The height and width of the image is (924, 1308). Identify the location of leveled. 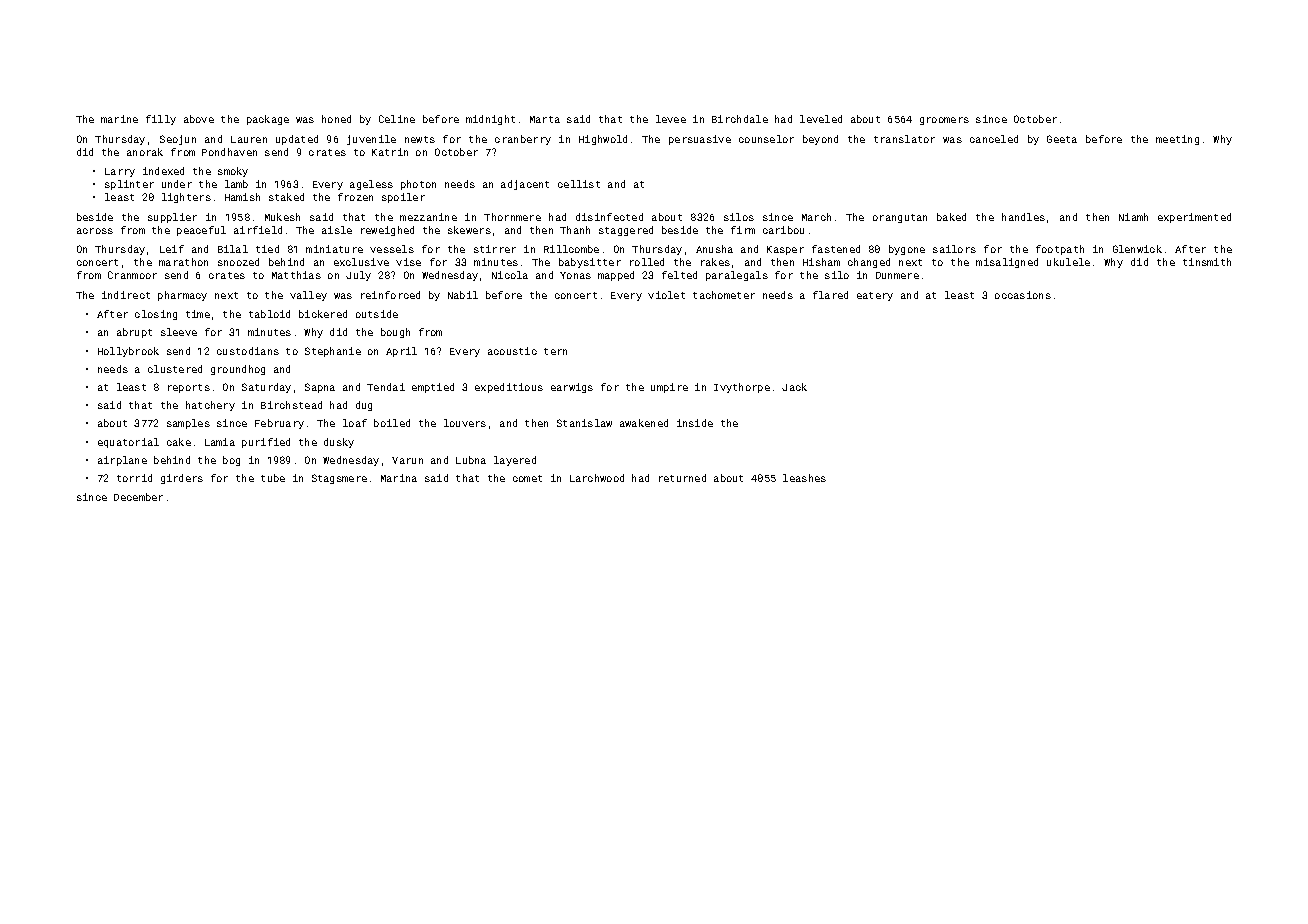
(821, 119).
